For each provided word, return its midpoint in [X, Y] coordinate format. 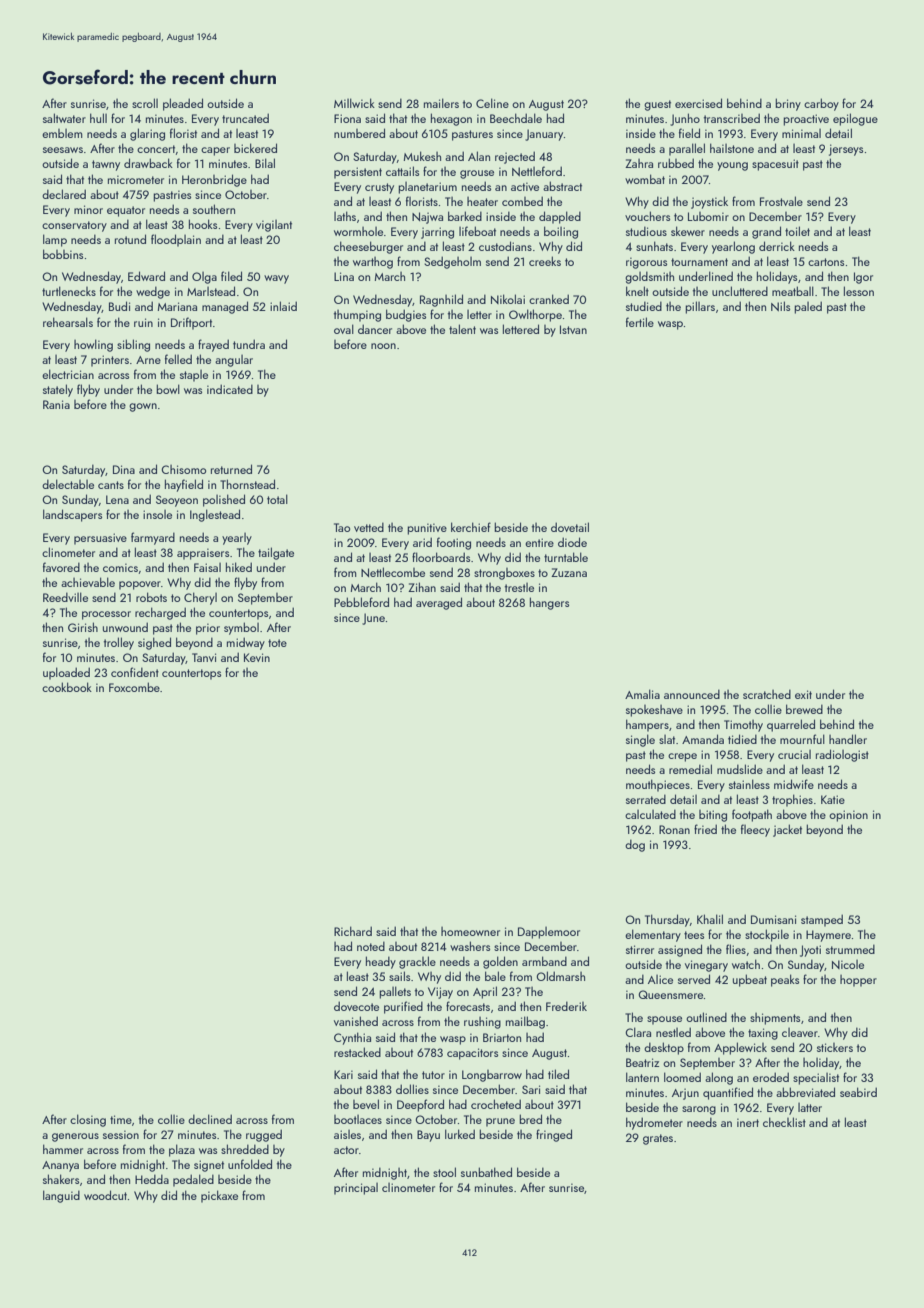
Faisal [207, 567]
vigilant [274, 226]
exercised [698, 103]
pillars [700, 307]
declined [210, 1119]
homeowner [470, 931]
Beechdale [516, 118]
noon [383, 346]
